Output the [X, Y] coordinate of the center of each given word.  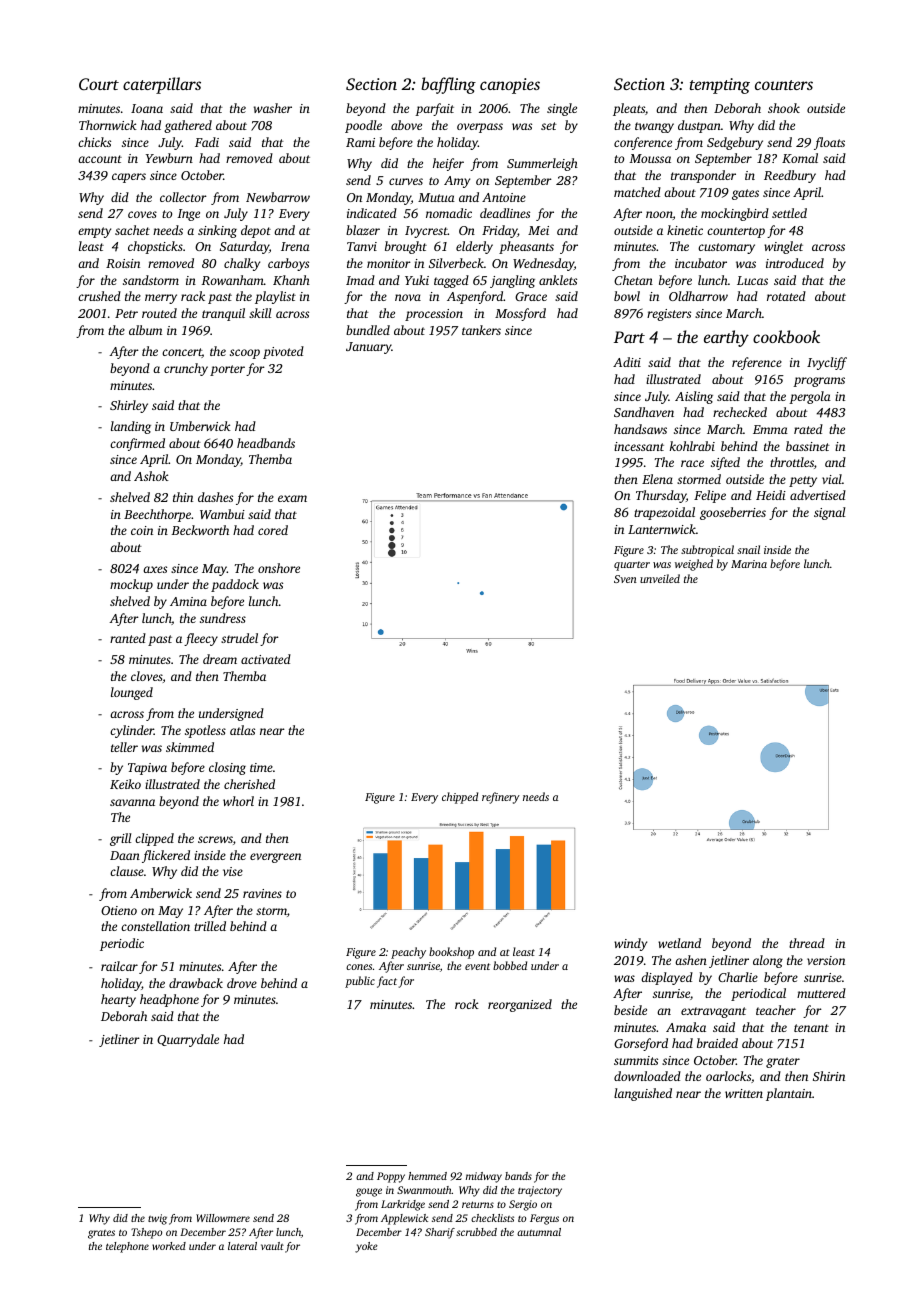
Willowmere [223, 1218]
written [744, 1093]
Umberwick [200, 426]
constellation [155, 926]
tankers [481, 330]
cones [359, 967]
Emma [770, 429]
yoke [366, 1247]
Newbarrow [278, 197]
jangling [512, 281]
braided [717, 1043]
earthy [726, 338]
